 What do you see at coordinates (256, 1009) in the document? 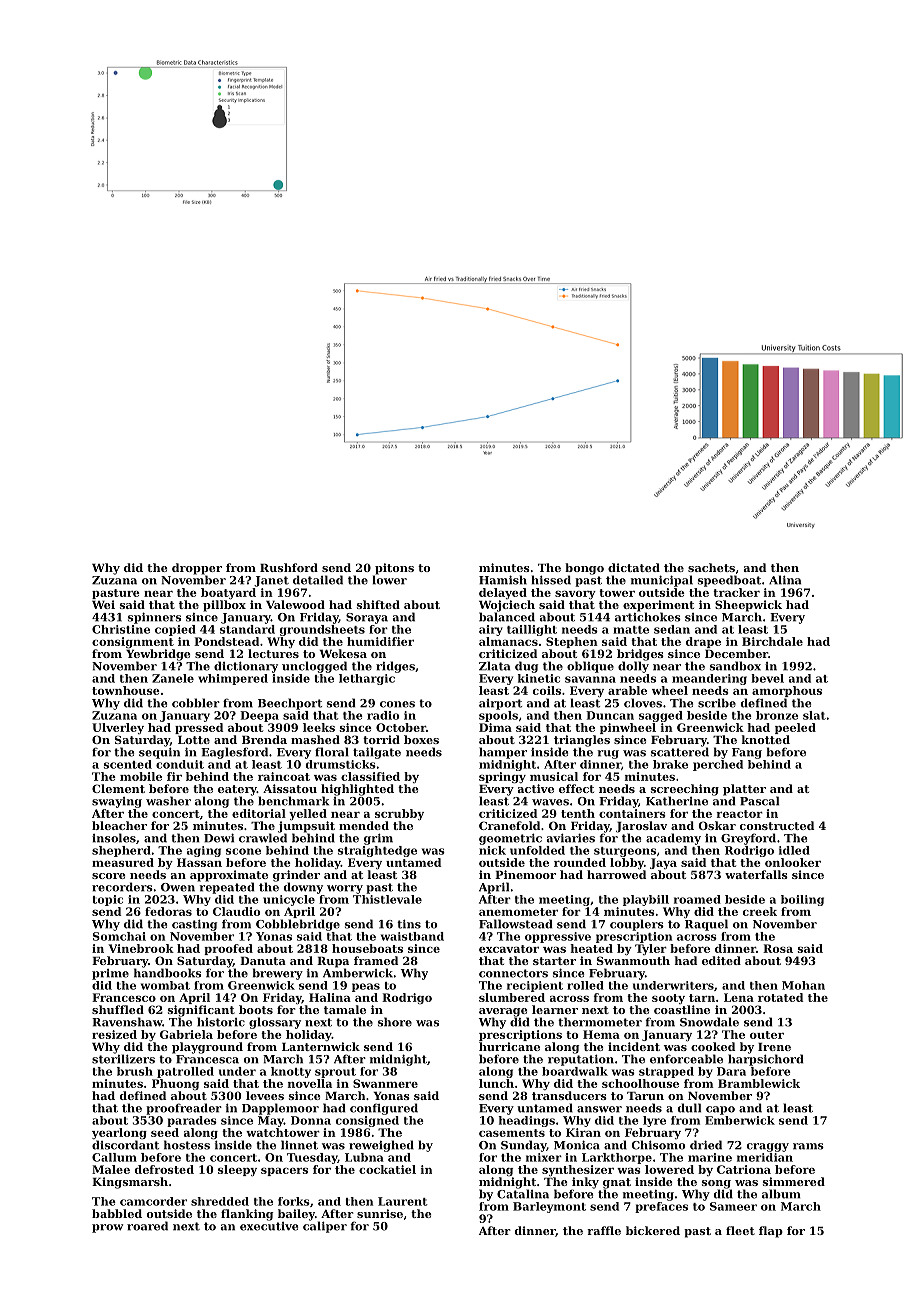
I see `boots` at bounding box center [256, 1009].
